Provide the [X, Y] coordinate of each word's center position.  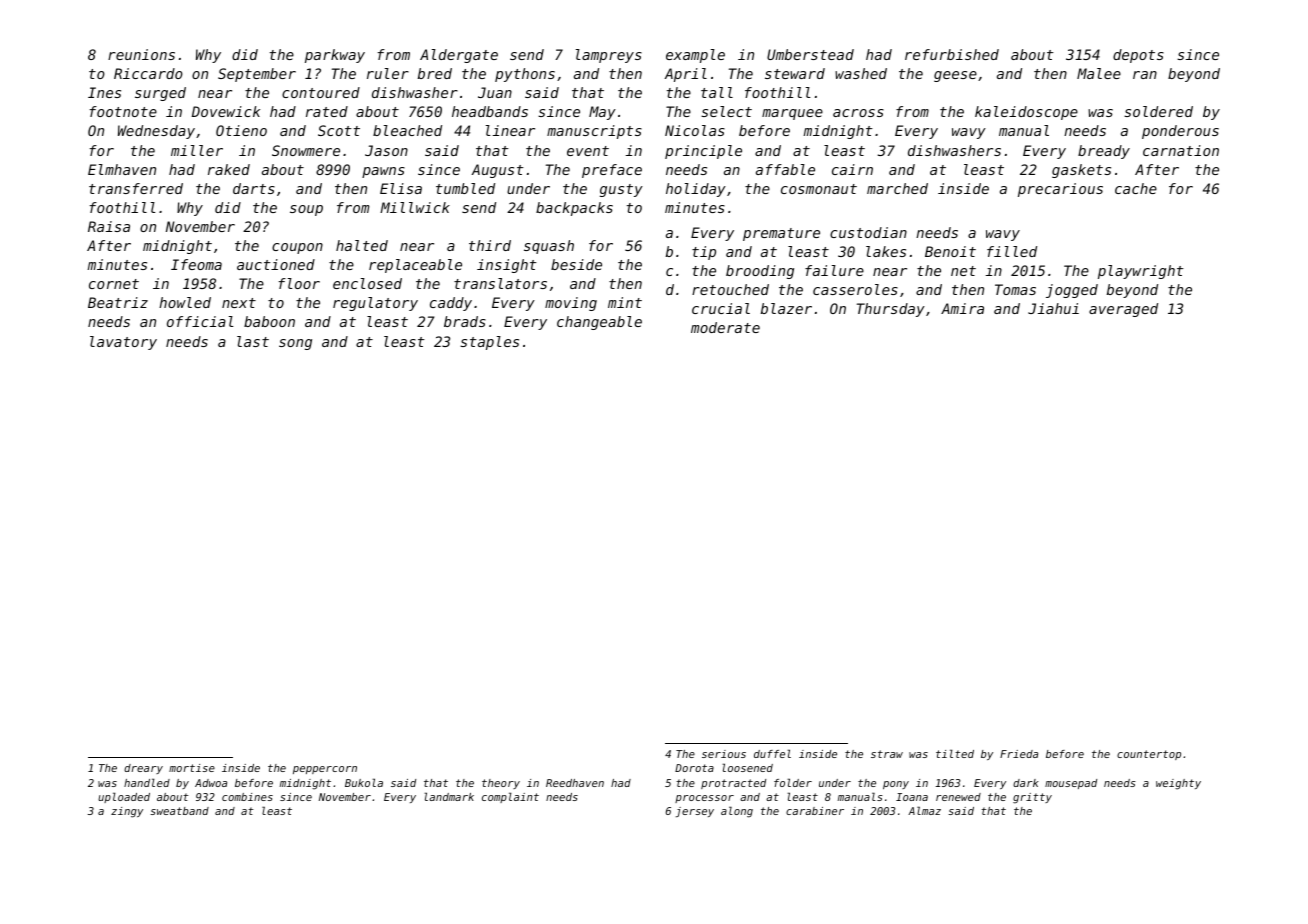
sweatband [179, 811]
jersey [695, 812]
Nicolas [695, 130]
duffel [772, 753]
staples [489, 343]
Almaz [924, 810]
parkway [335, 56]
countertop [1149, 755]
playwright [1141, 272]
